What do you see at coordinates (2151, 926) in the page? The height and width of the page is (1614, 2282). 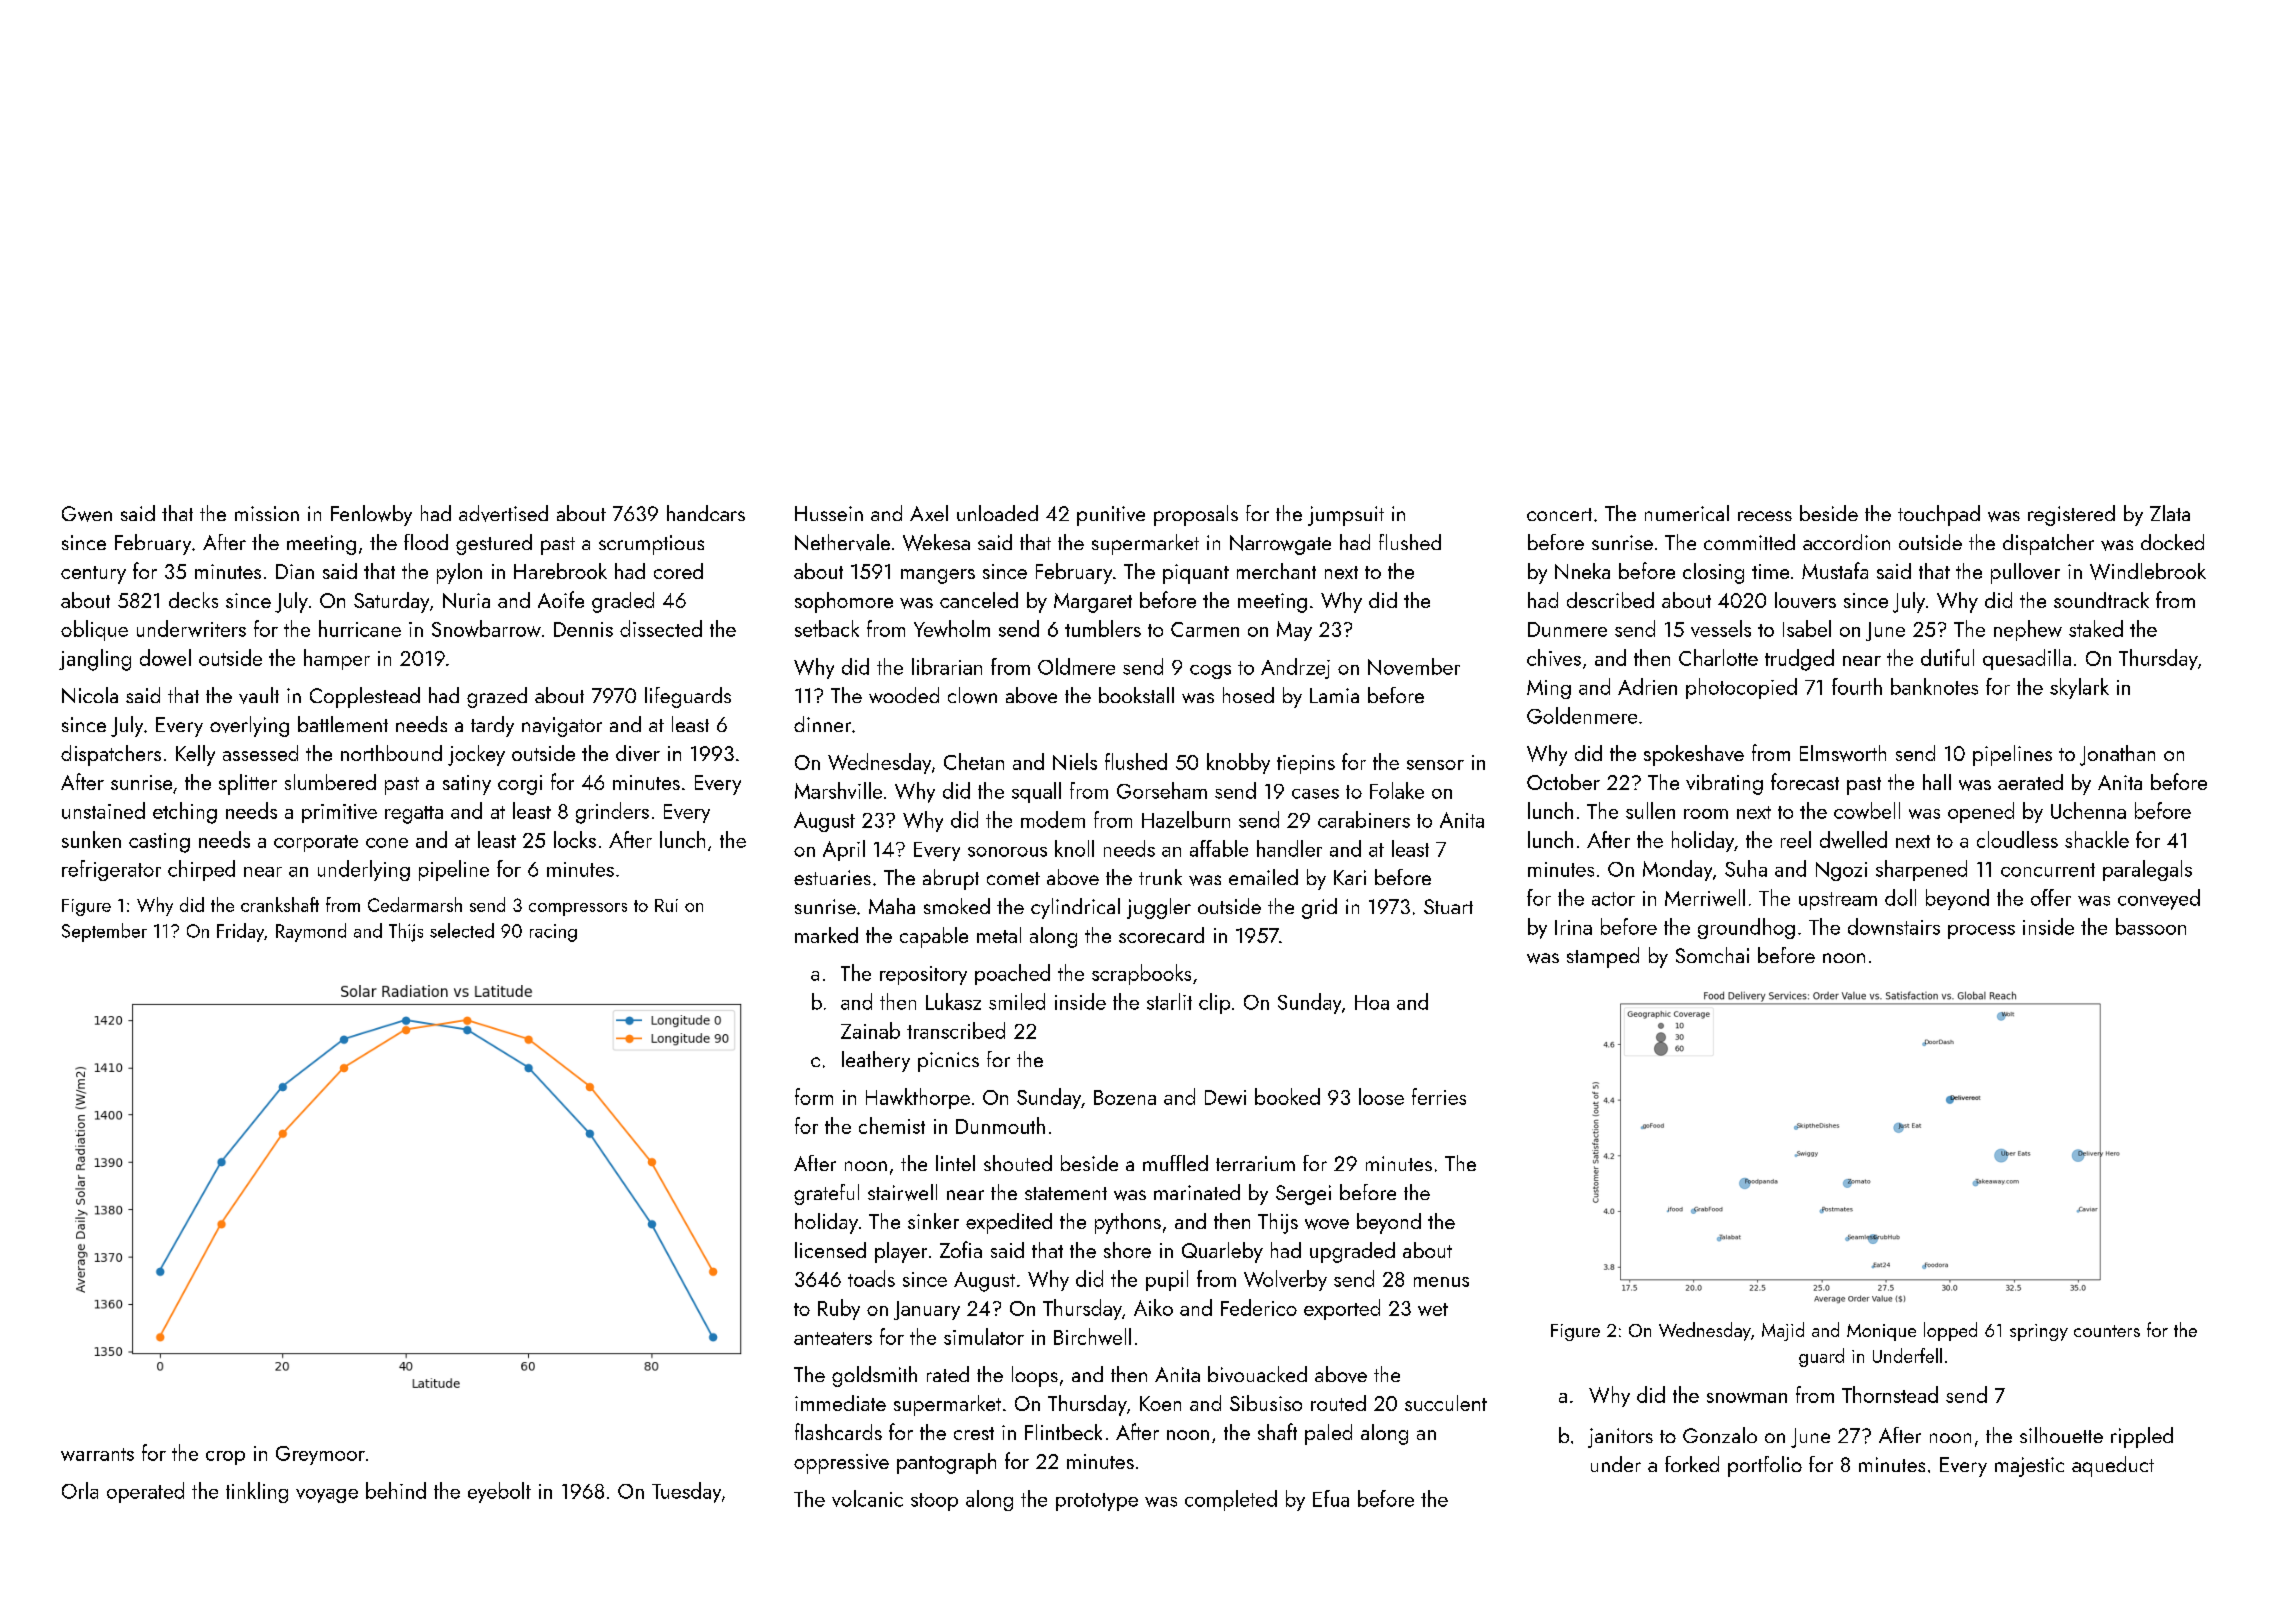 I see `bassoon` at bounding box center [2151, 926].
